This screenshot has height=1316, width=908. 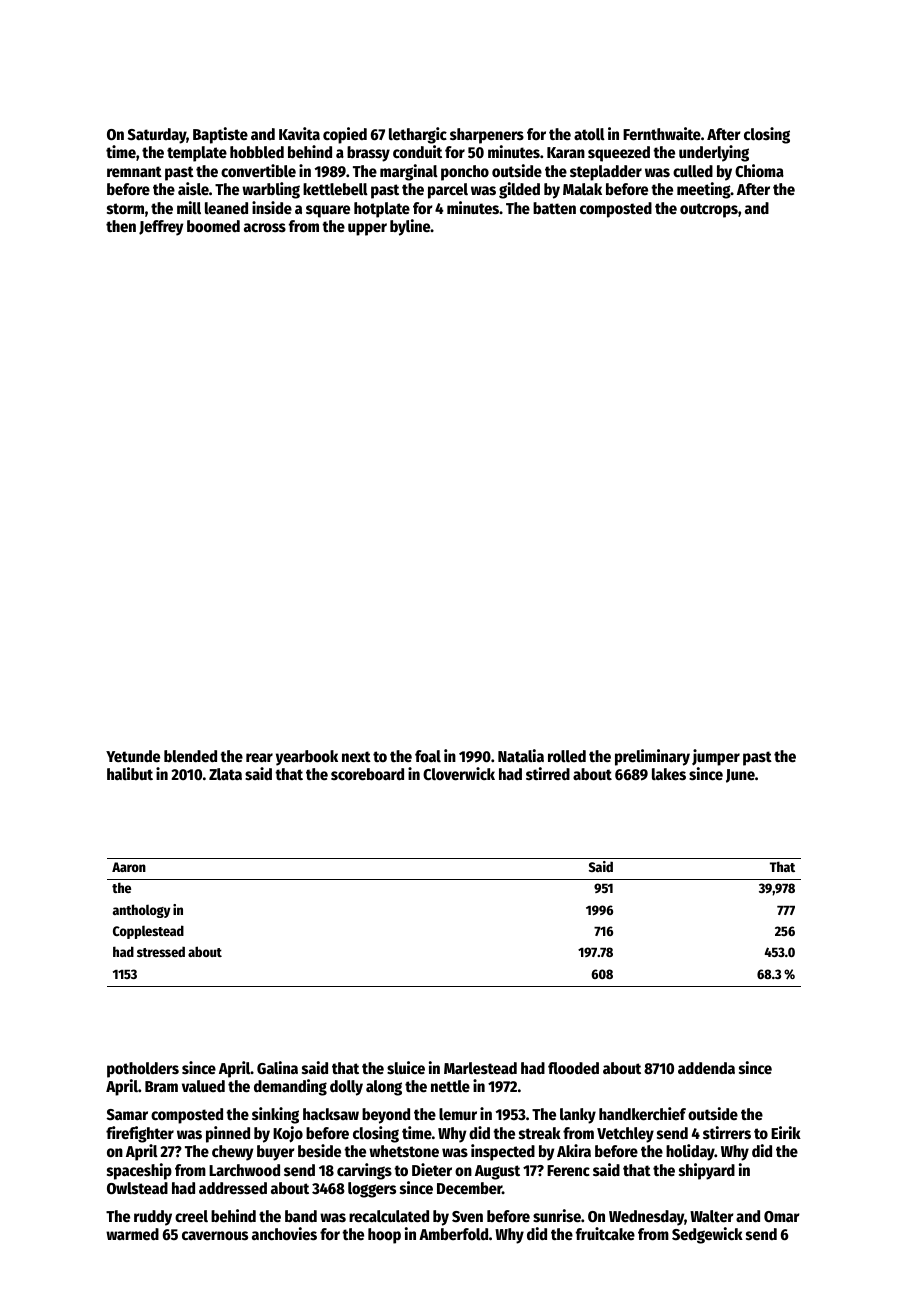 I want to click on foal, so click(x=428, y=756).
